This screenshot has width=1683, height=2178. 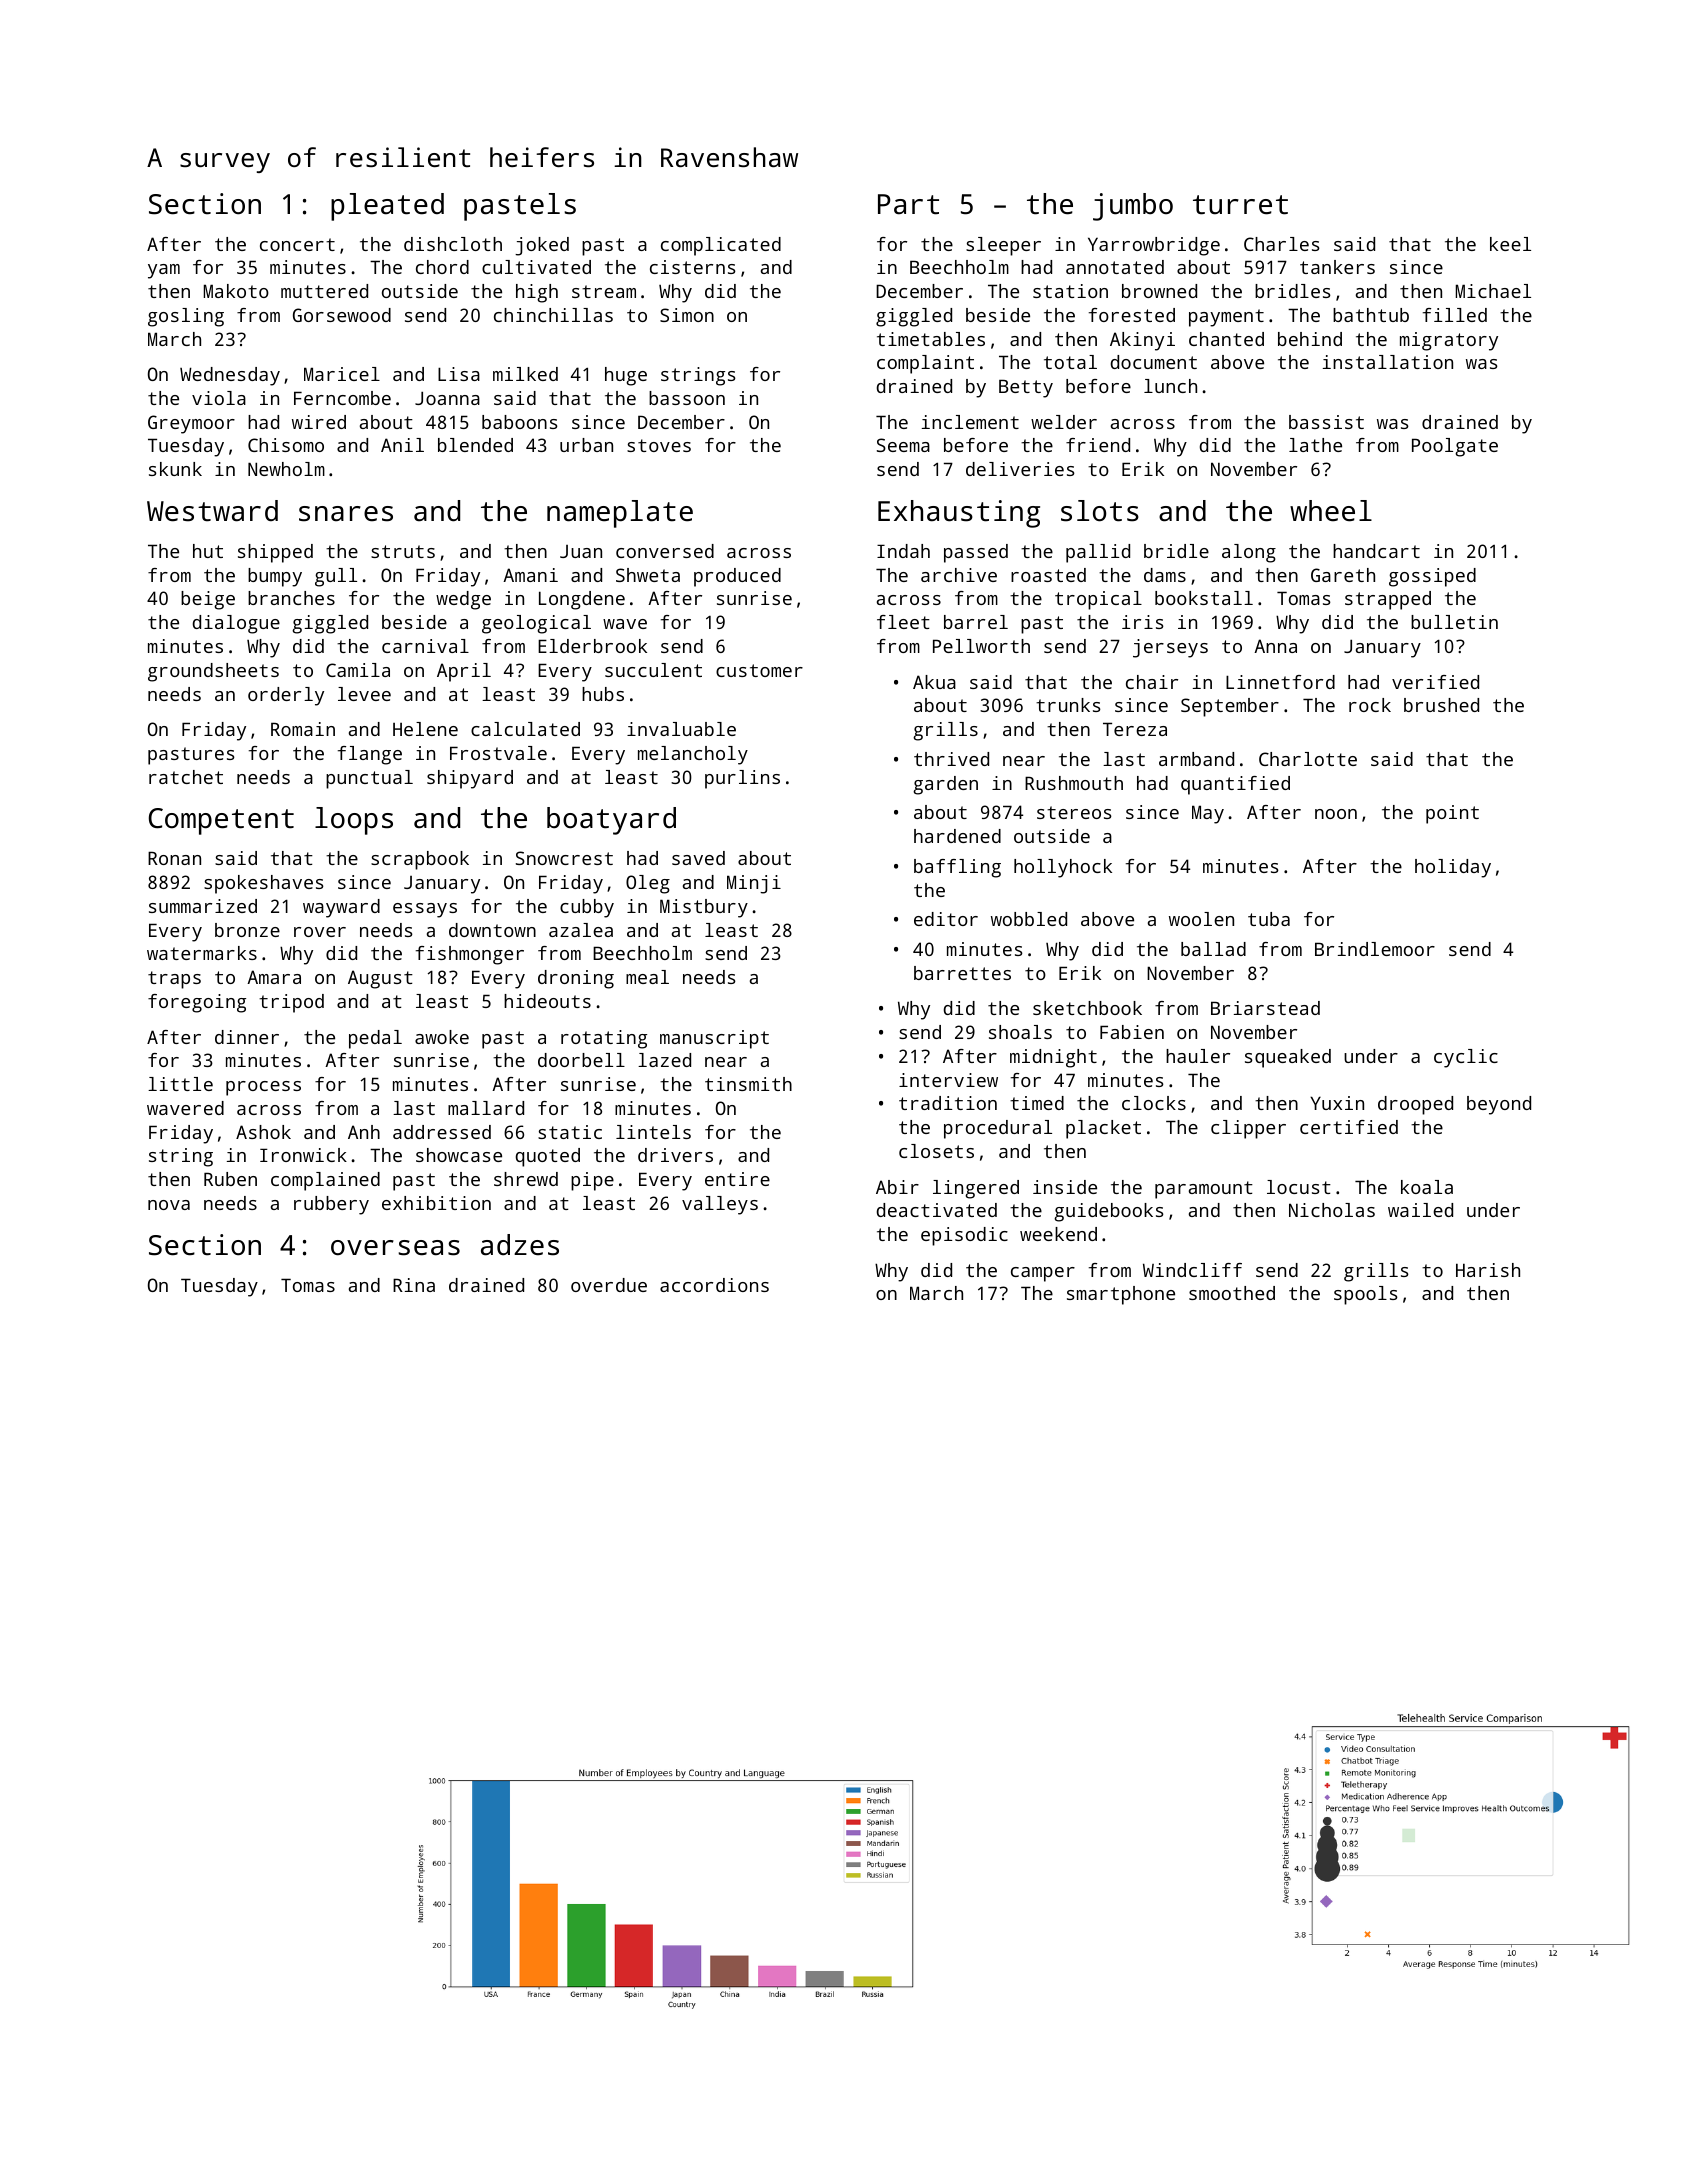 I want to click on nova, so click(x=169, y=1205).
